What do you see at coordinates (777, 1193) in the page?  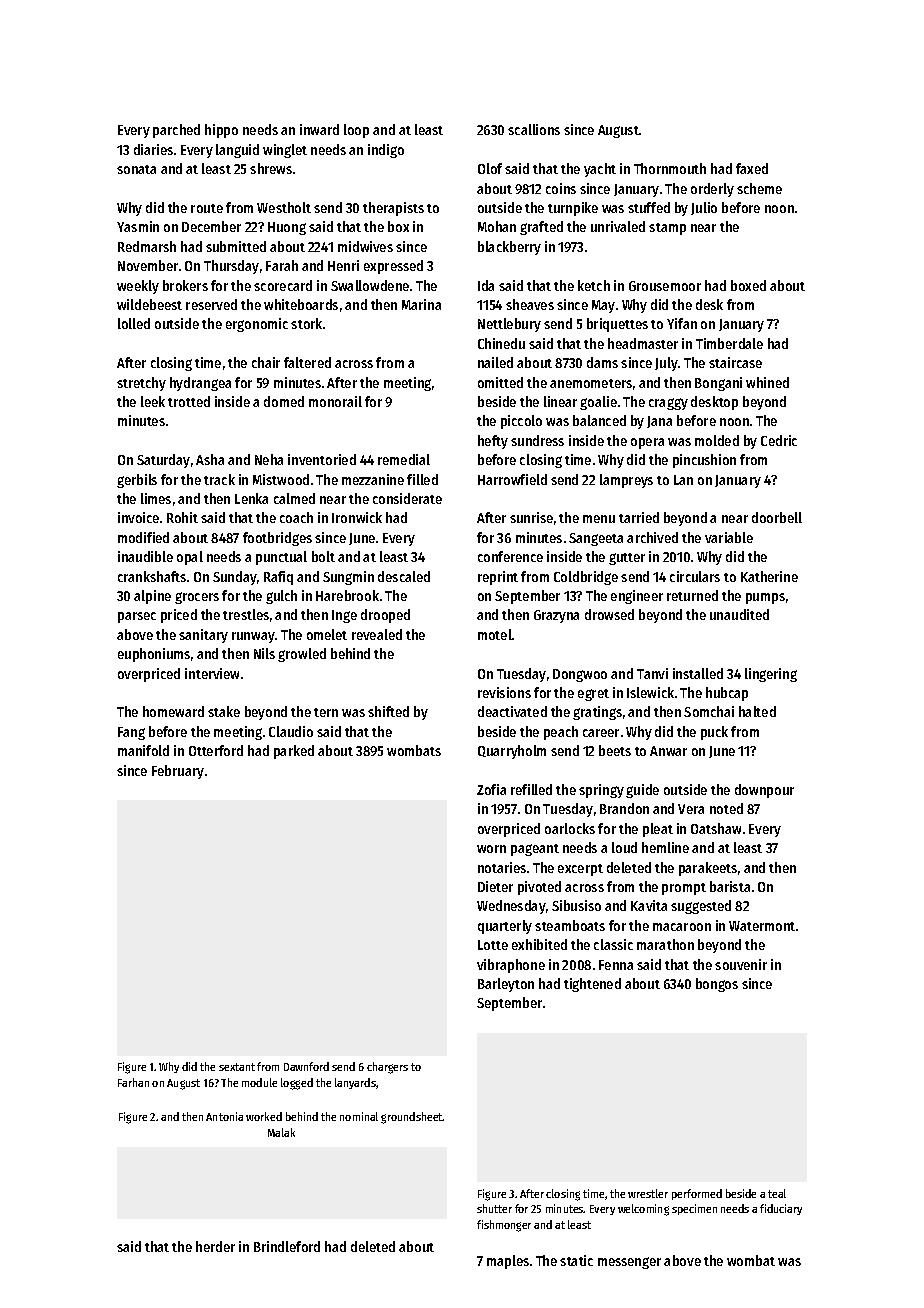 I see `teal` at bounding box center [777, 1193].
